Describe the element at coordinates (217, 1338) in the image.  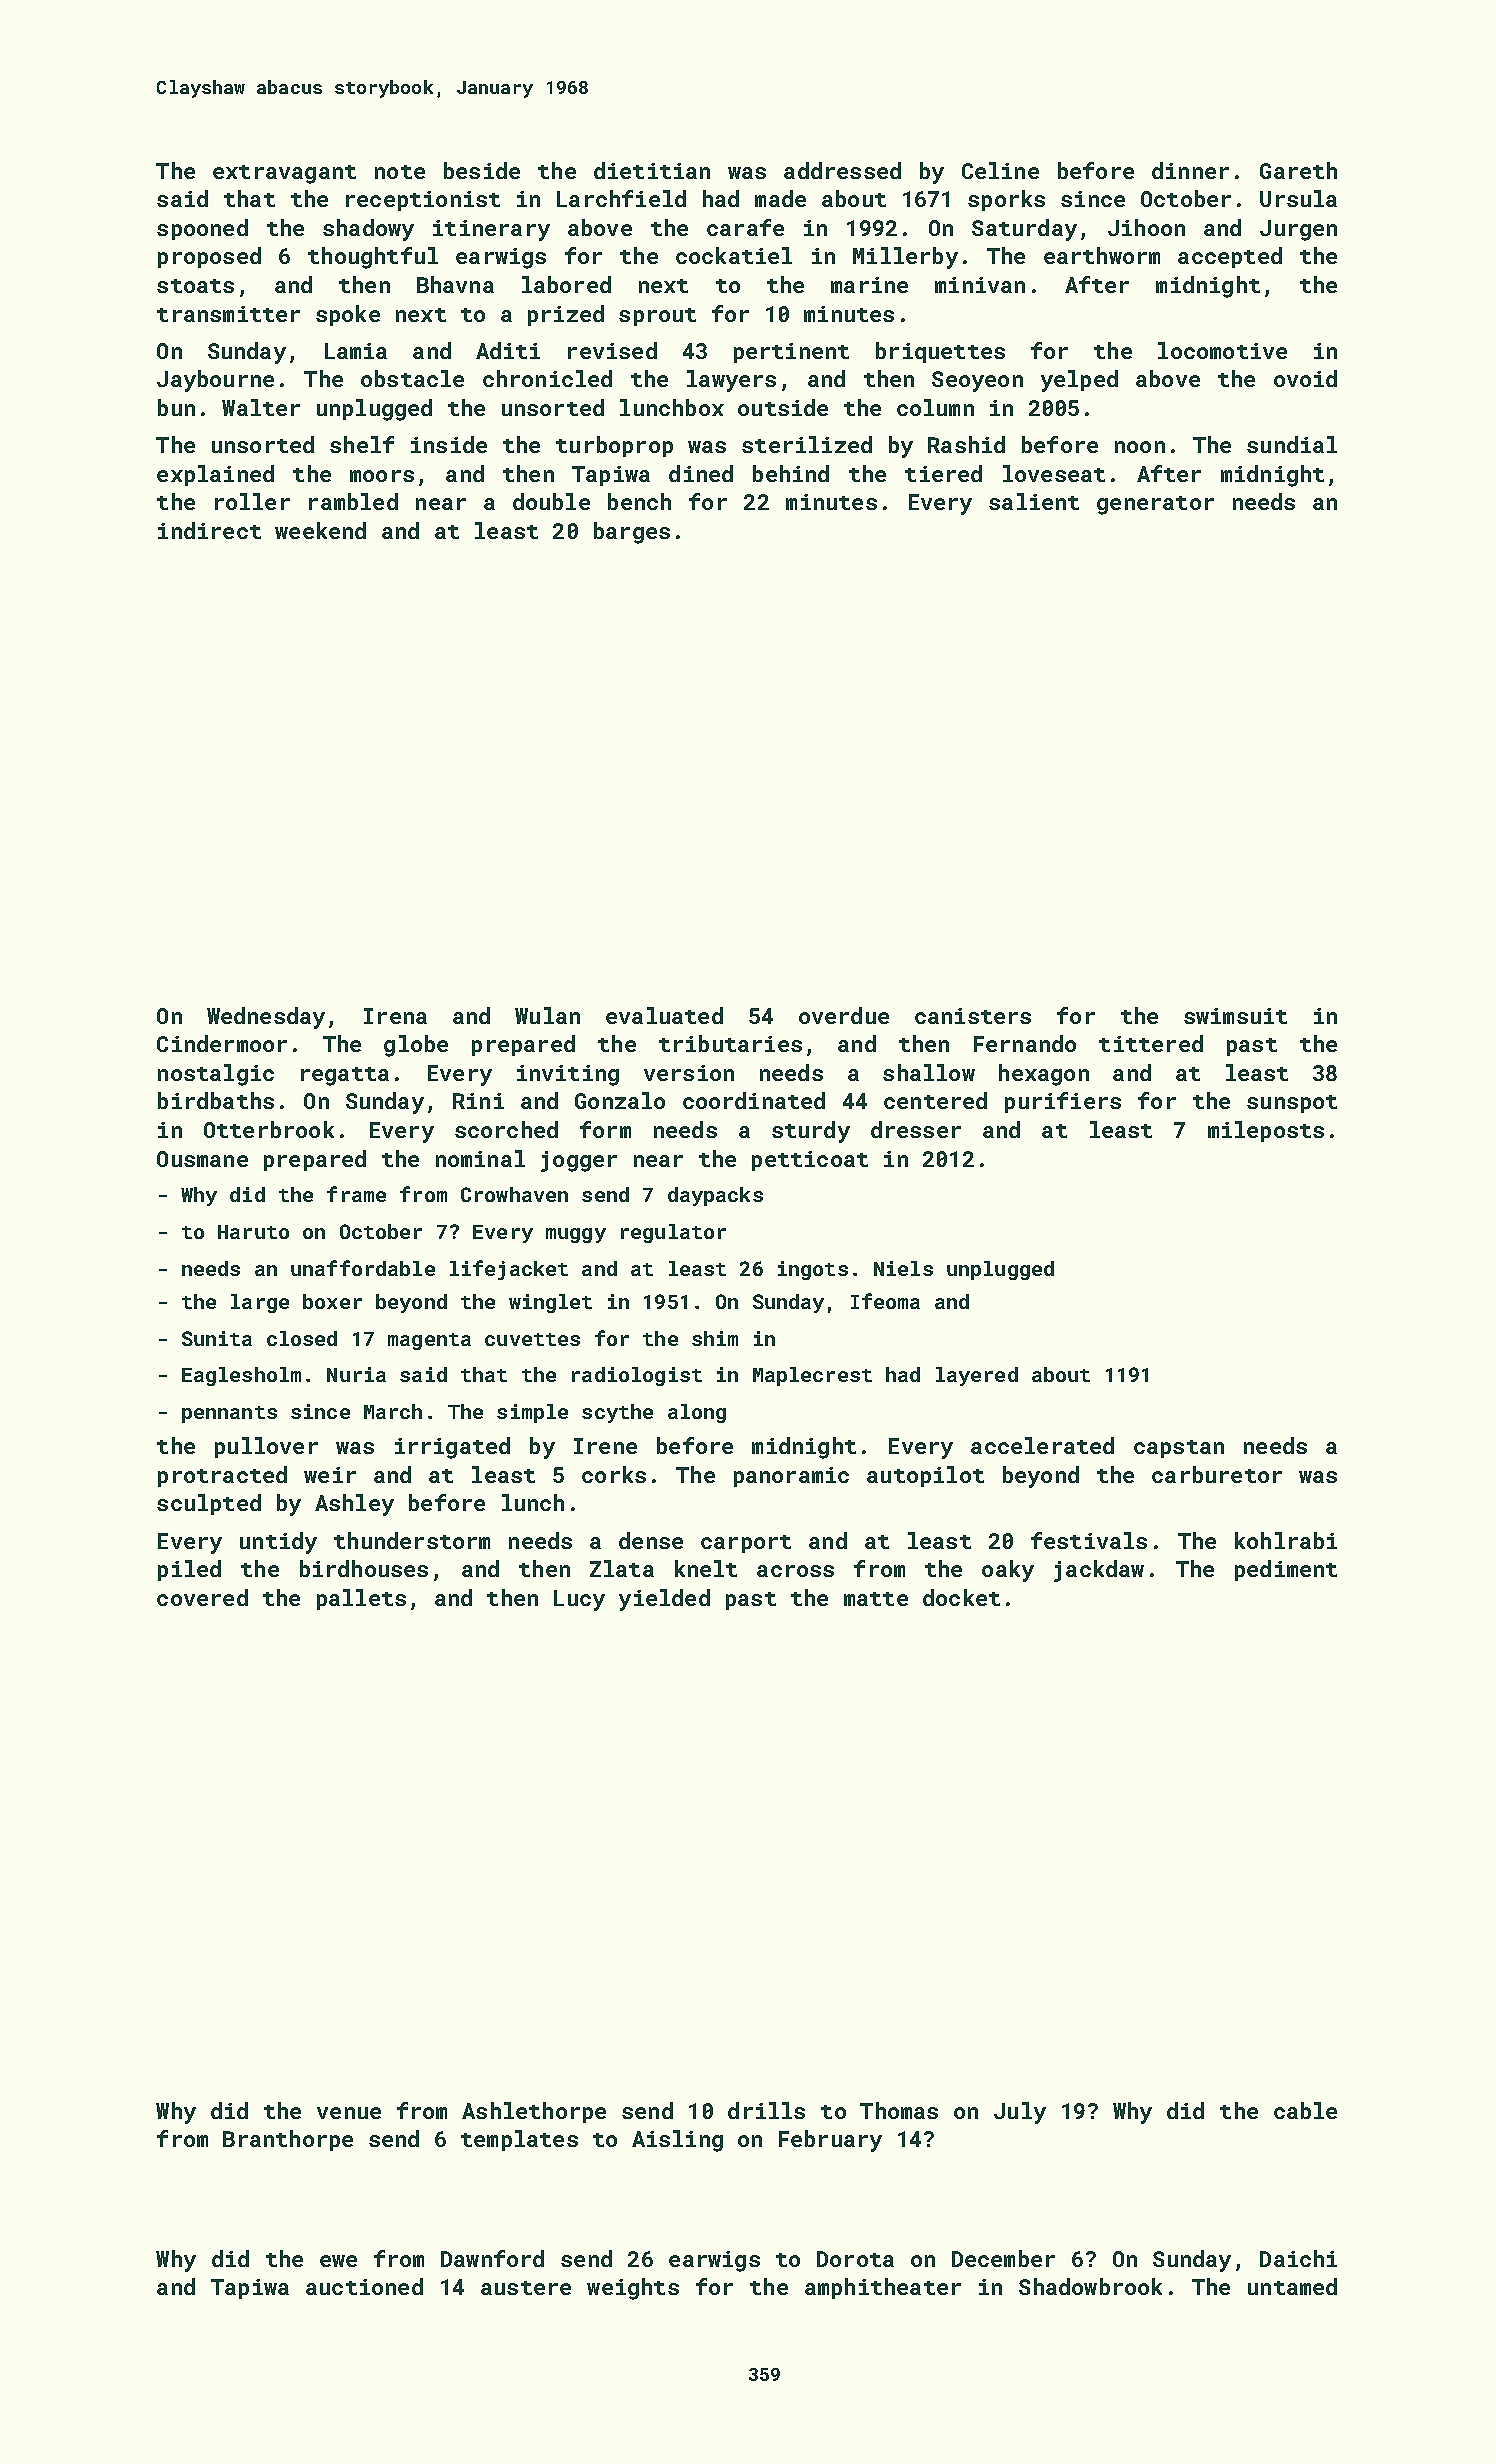
I see `Sunita` at that location.
